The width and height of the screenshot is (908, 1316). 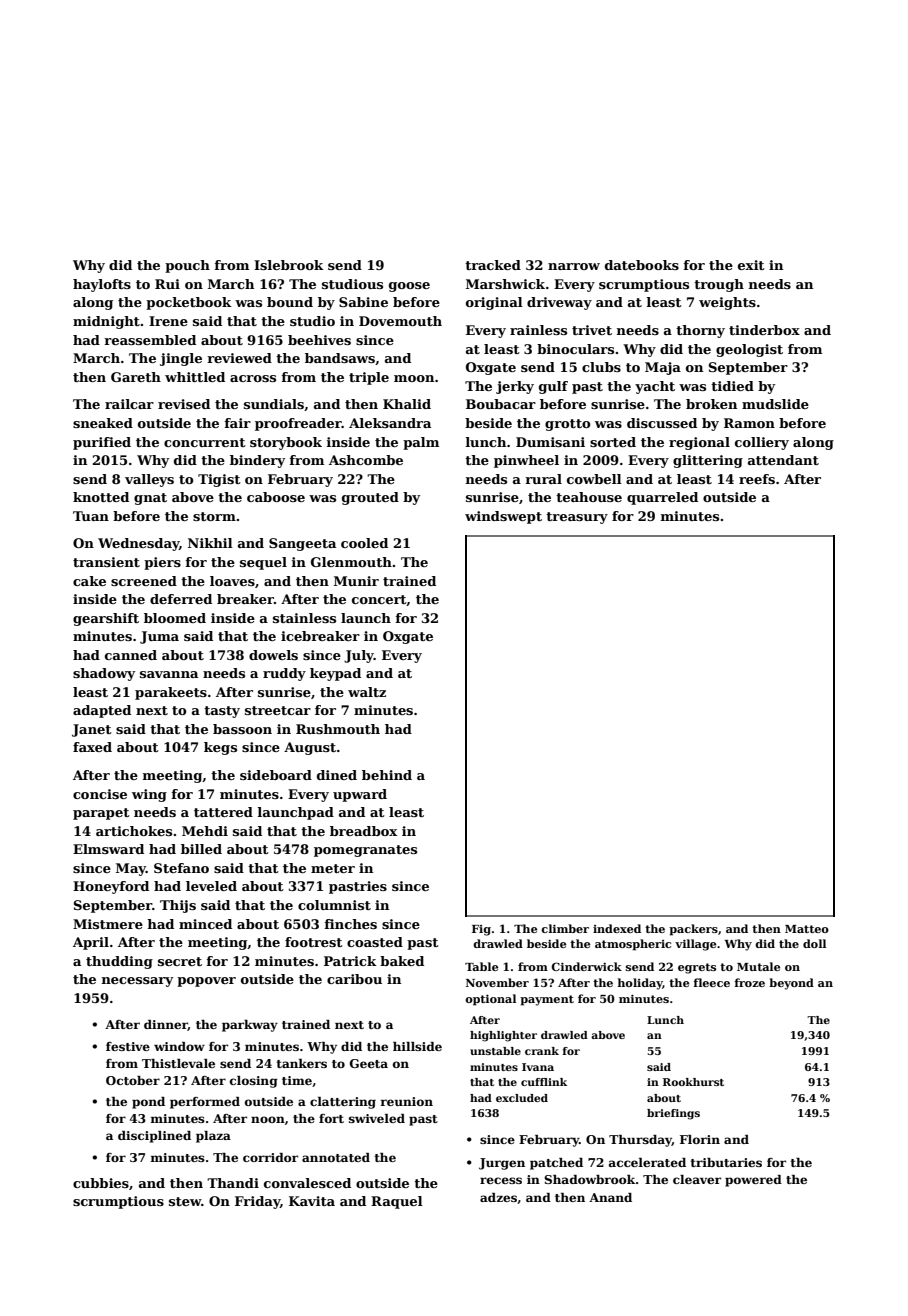 What do you see at coordinates (574, 266) in the screenshot?
I see `narrow` at bounding box center [574, 266].
